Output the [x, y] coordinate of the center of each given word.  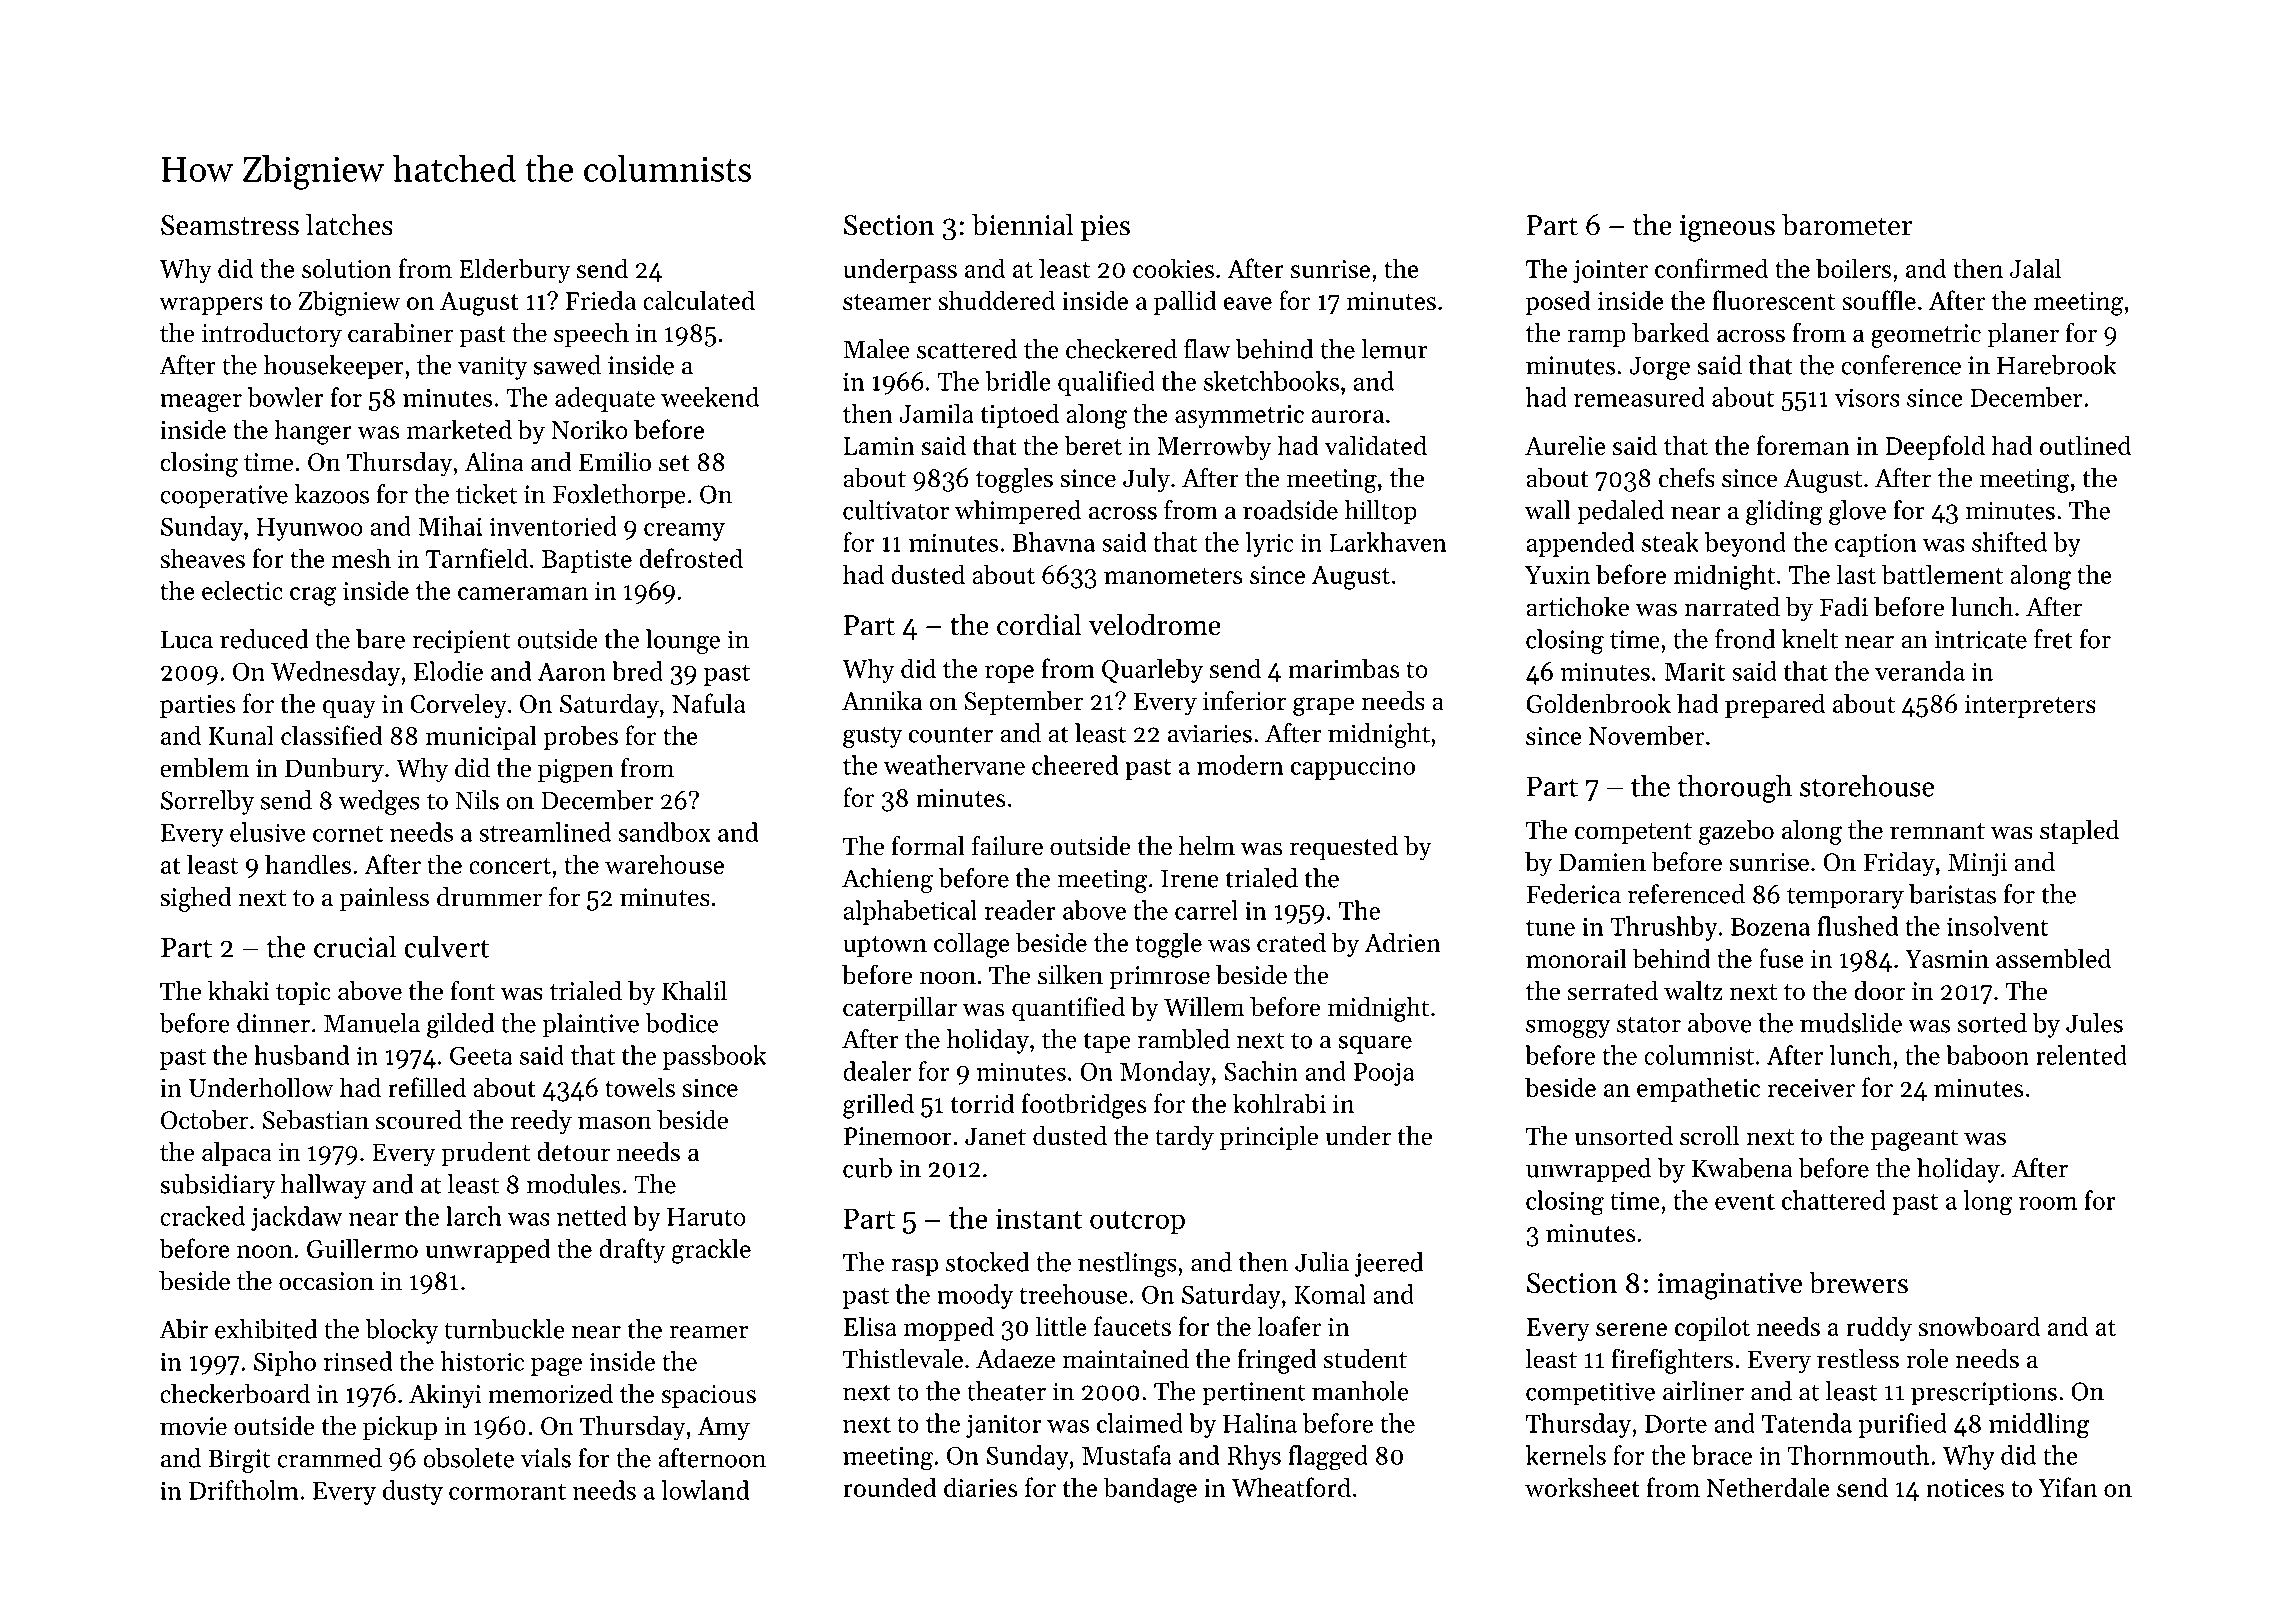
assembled [2053, 958]
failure [1007, 845]
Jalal [2035, 268]
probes [580, 737]
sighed [196, 899]
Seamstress [230, 225]
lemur [1394, 349]
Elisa [870, 1326]
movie [193, 1426]
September [1023, 703]
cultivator [896, 510]
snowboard [1979, 1326]
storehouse [1867, 786]
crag [313, 596]
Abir [183, 1329]
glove [1857, 512]
